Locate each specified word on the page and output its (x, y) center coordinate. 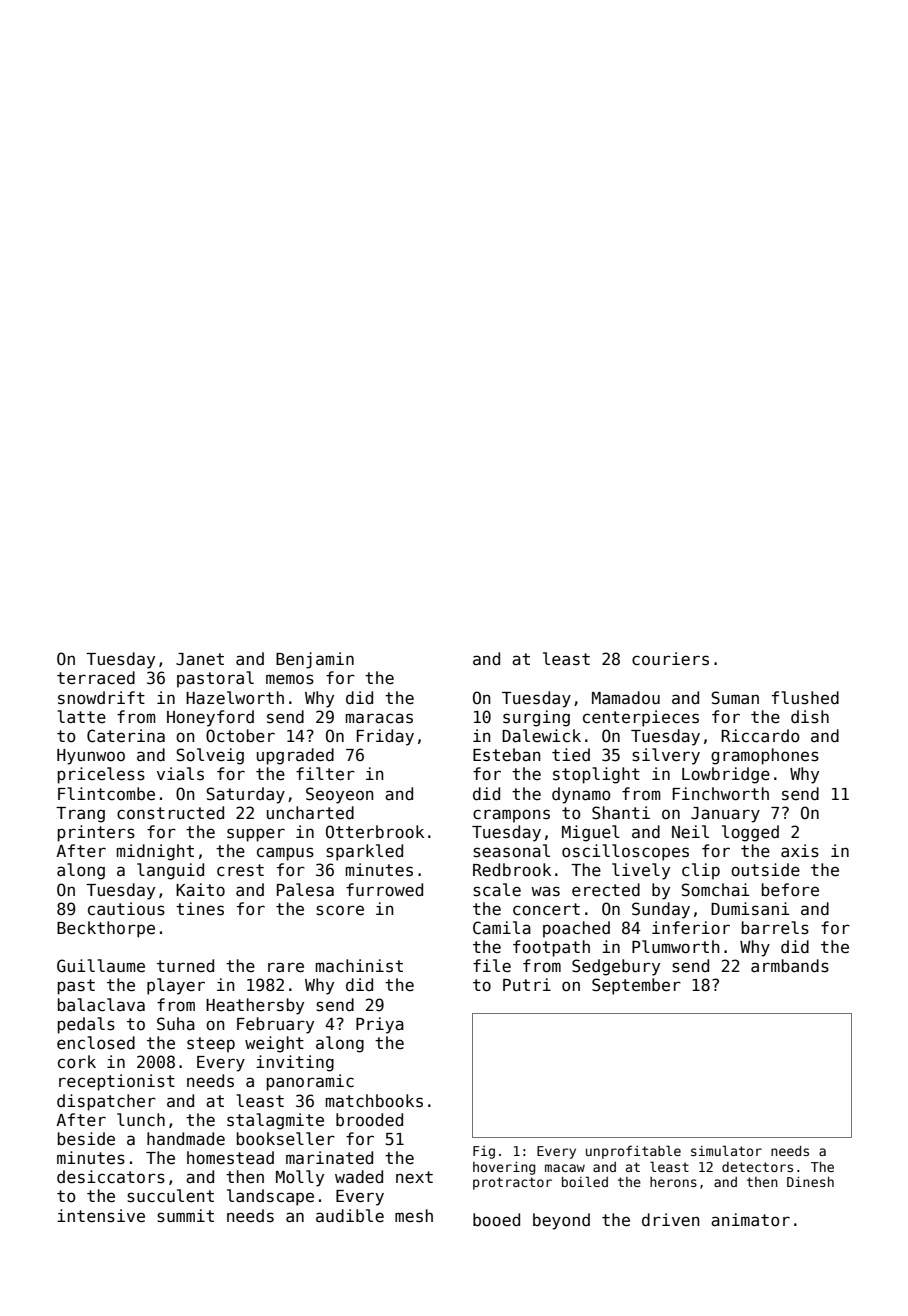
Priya (380, 1025)
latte (81, 717)
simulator (726, 1150)
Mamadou (626, 698)
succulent (170, 1196)
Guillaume (101, 966)
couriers (670, 659)
